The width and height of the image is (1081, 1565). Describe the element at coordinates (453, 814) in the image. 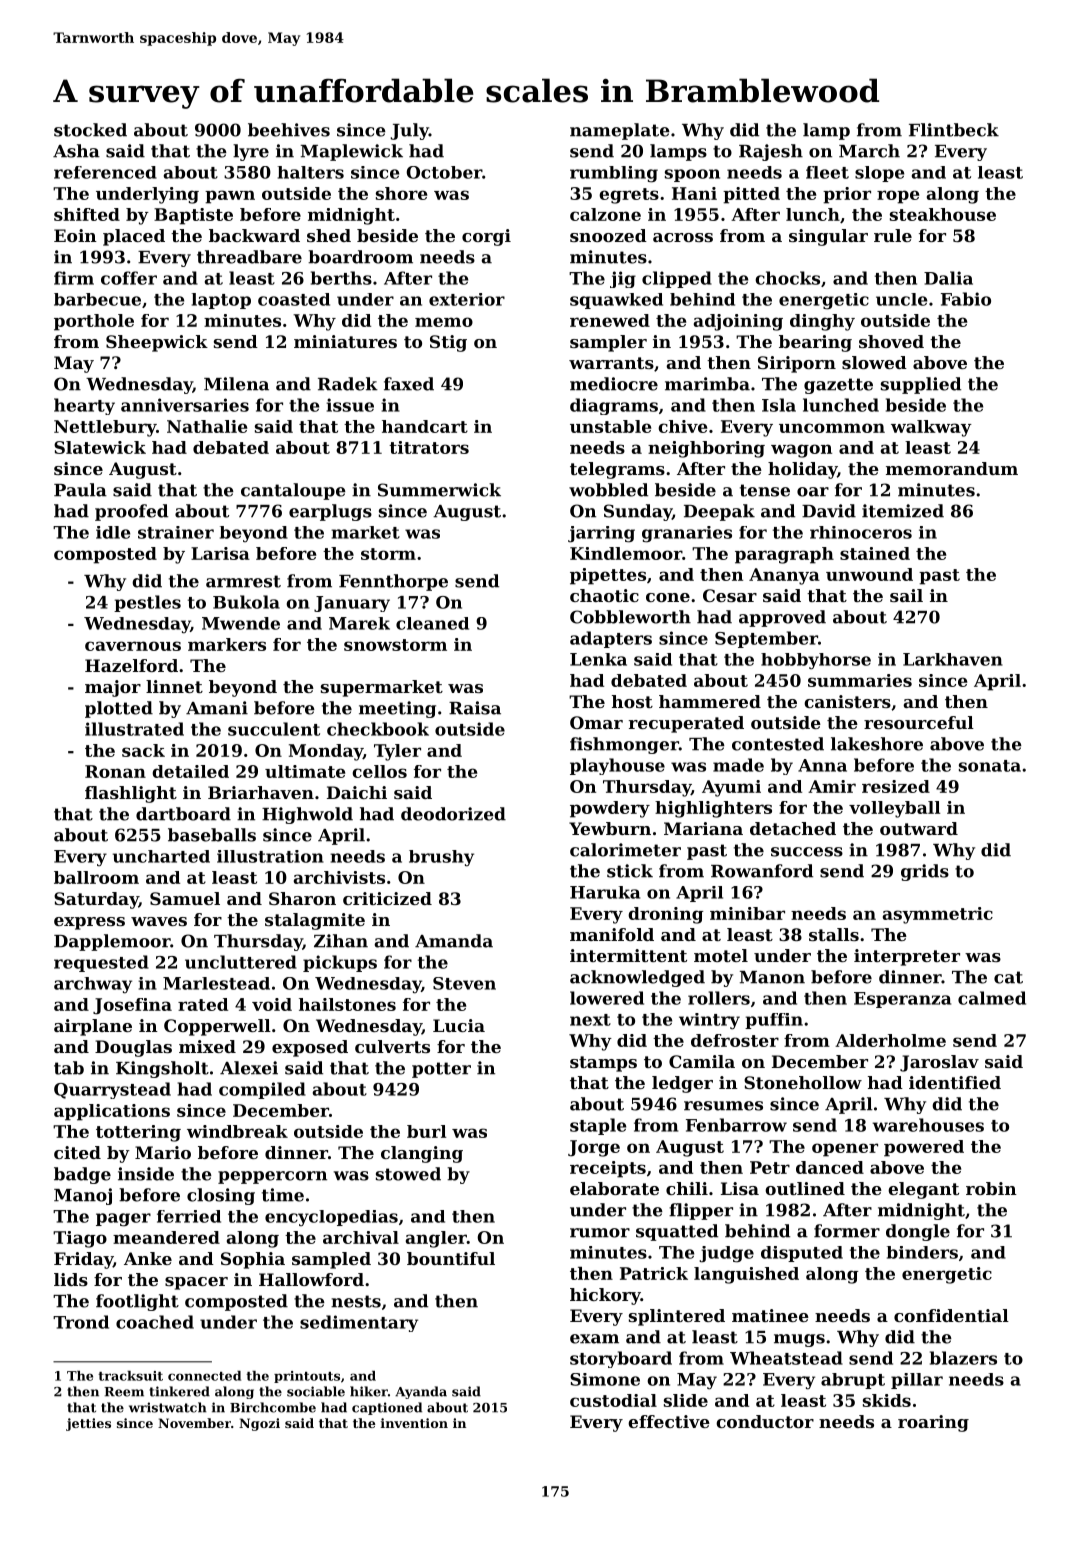

I see `deodorized` at that location.
